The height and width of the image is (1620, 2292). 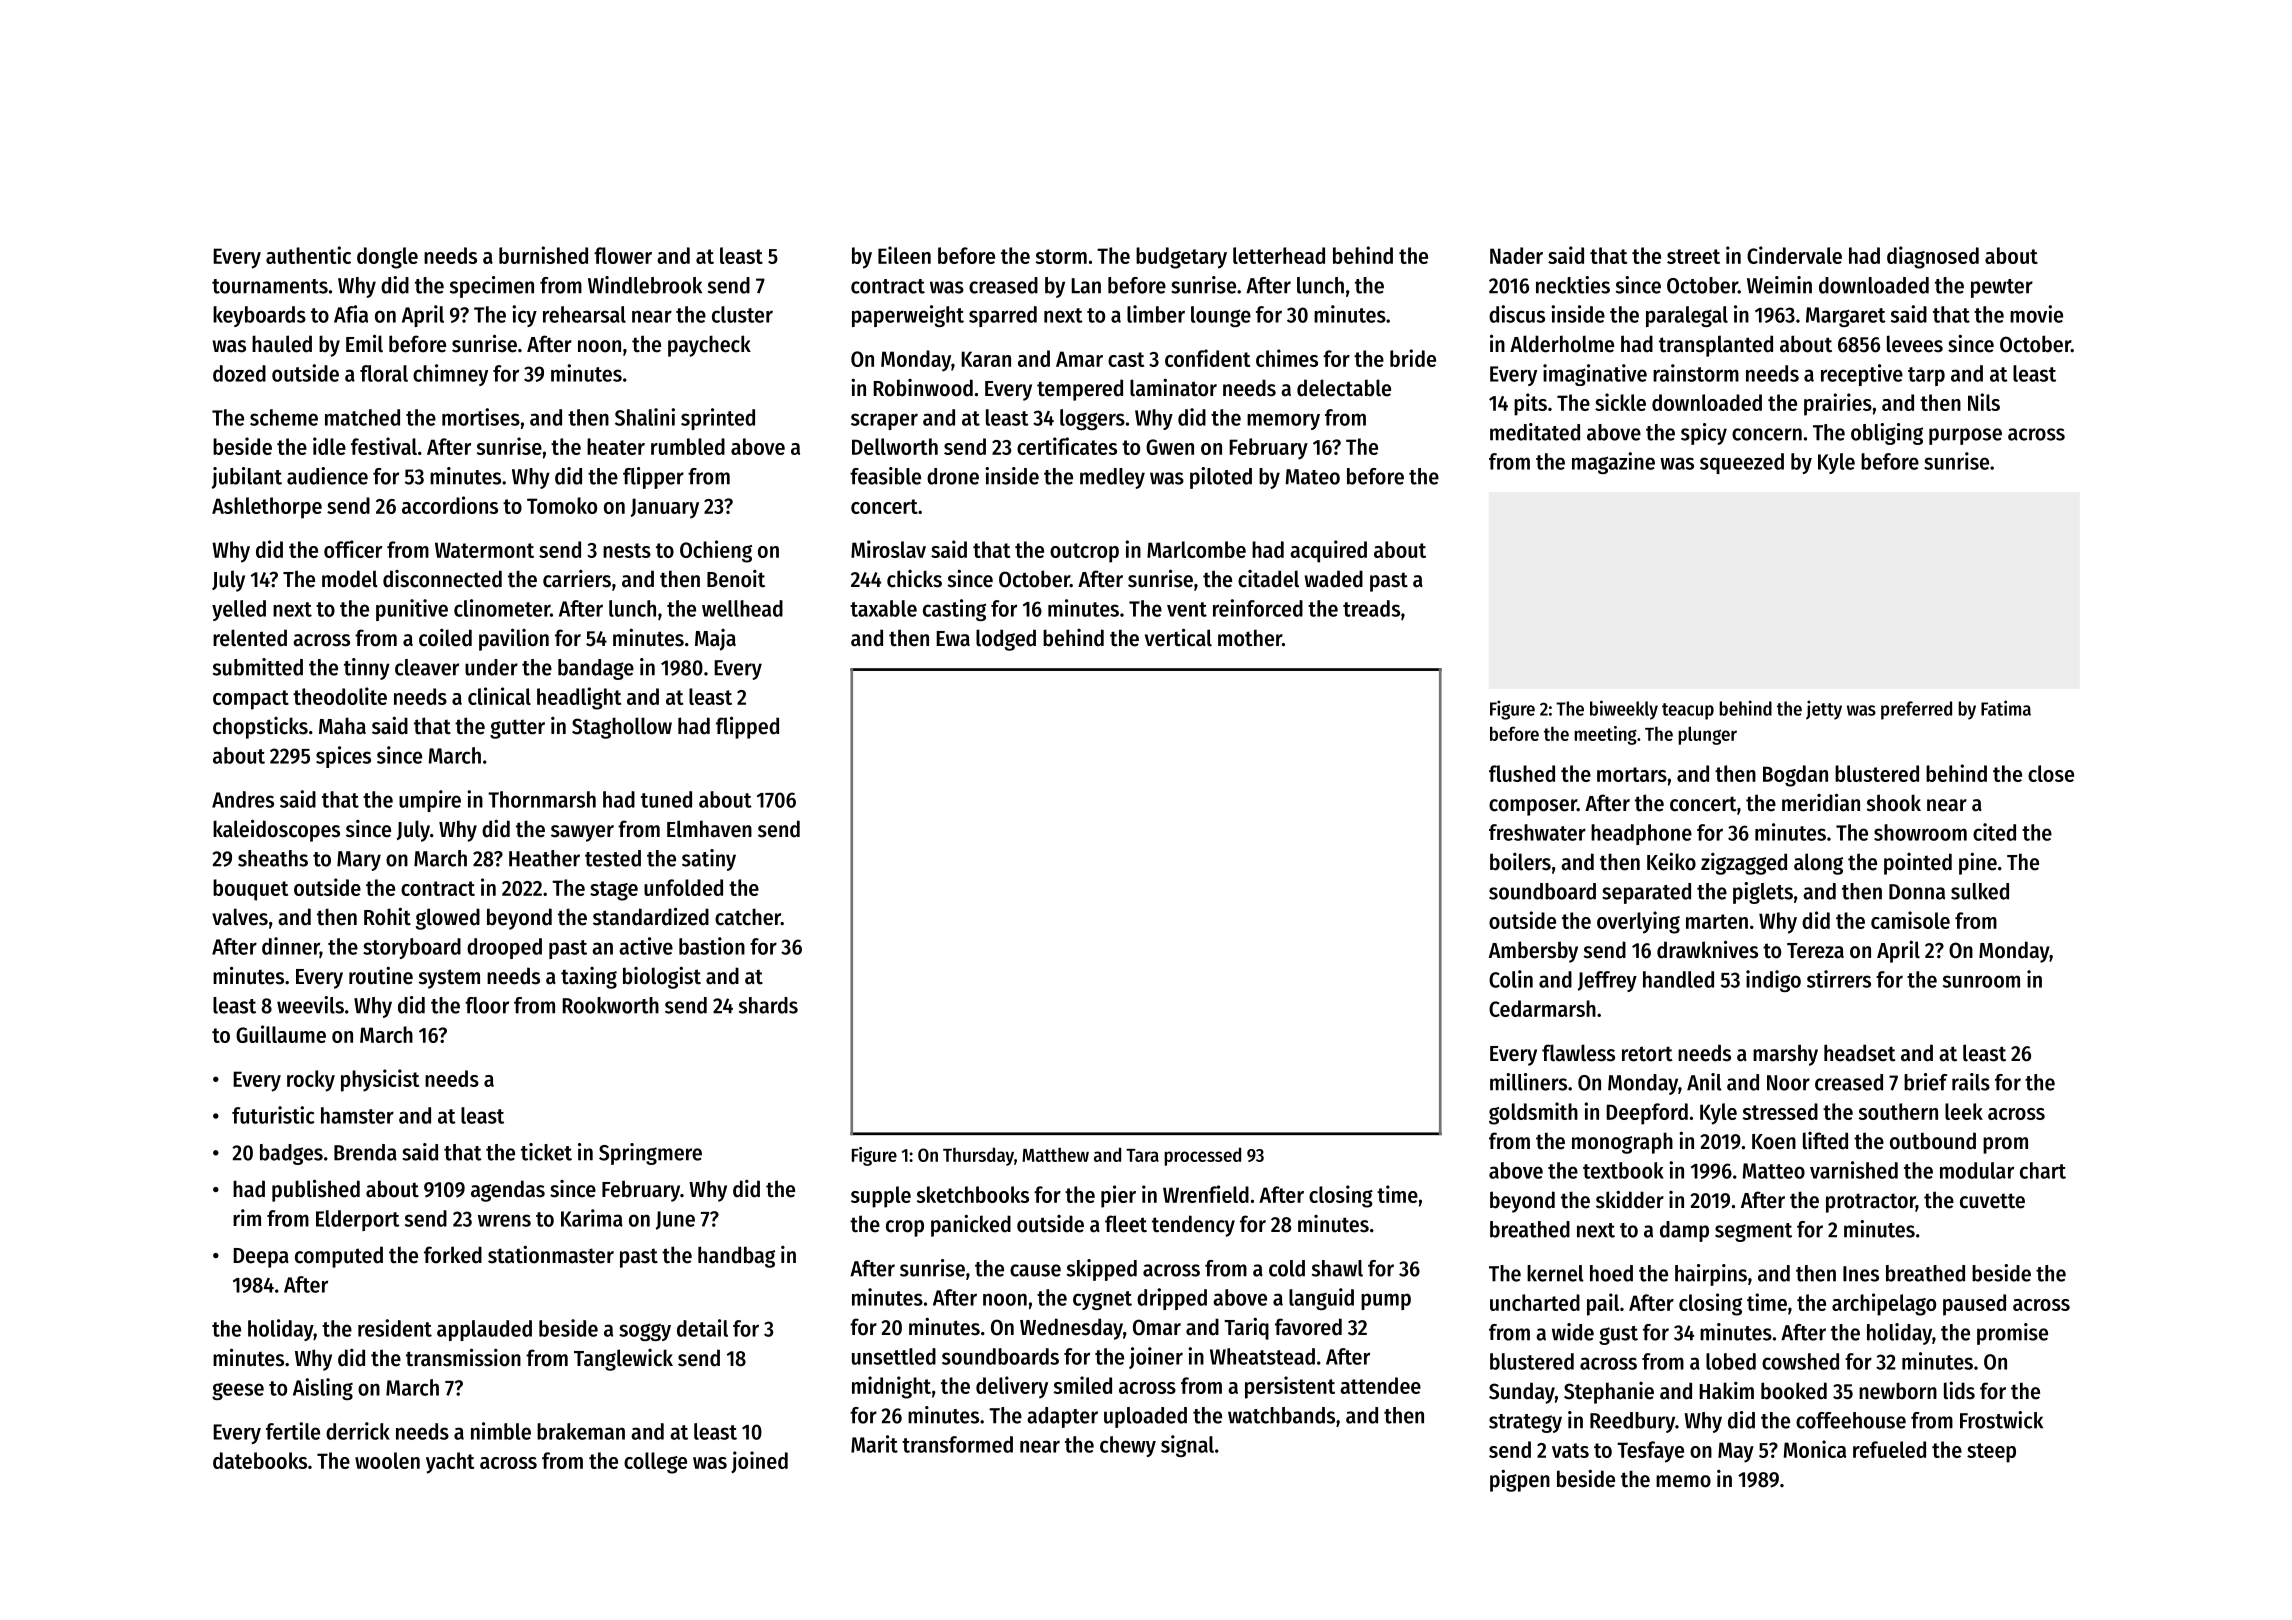 I want to click on boilers, so click(x=1520, y=862).
